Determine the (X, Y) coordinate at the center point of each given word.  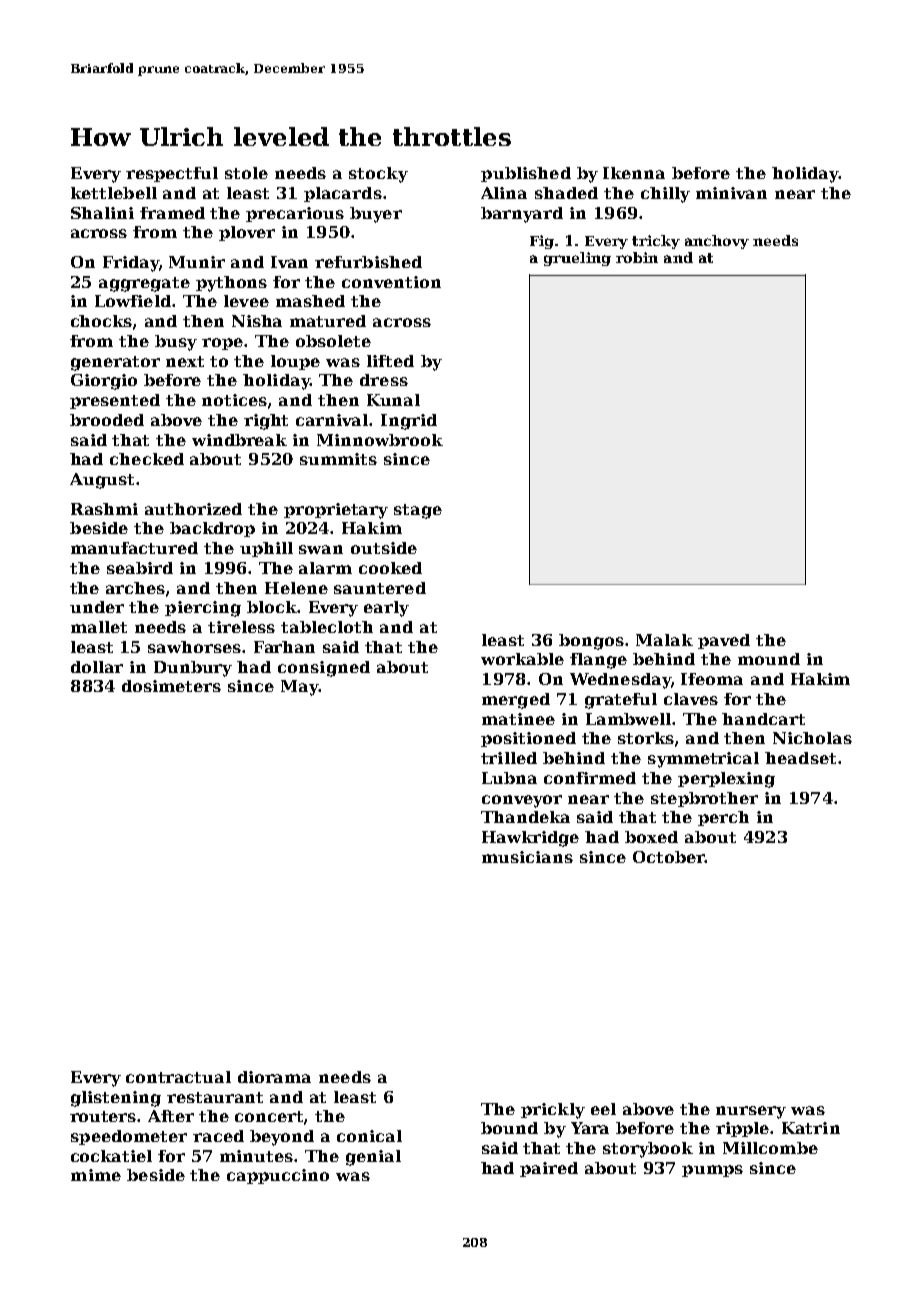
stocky (378, 175)
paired (549, 1169)
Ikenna (634, 173)
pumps (712, 1171)
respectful (172, 174)
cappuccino (278, 1176)
